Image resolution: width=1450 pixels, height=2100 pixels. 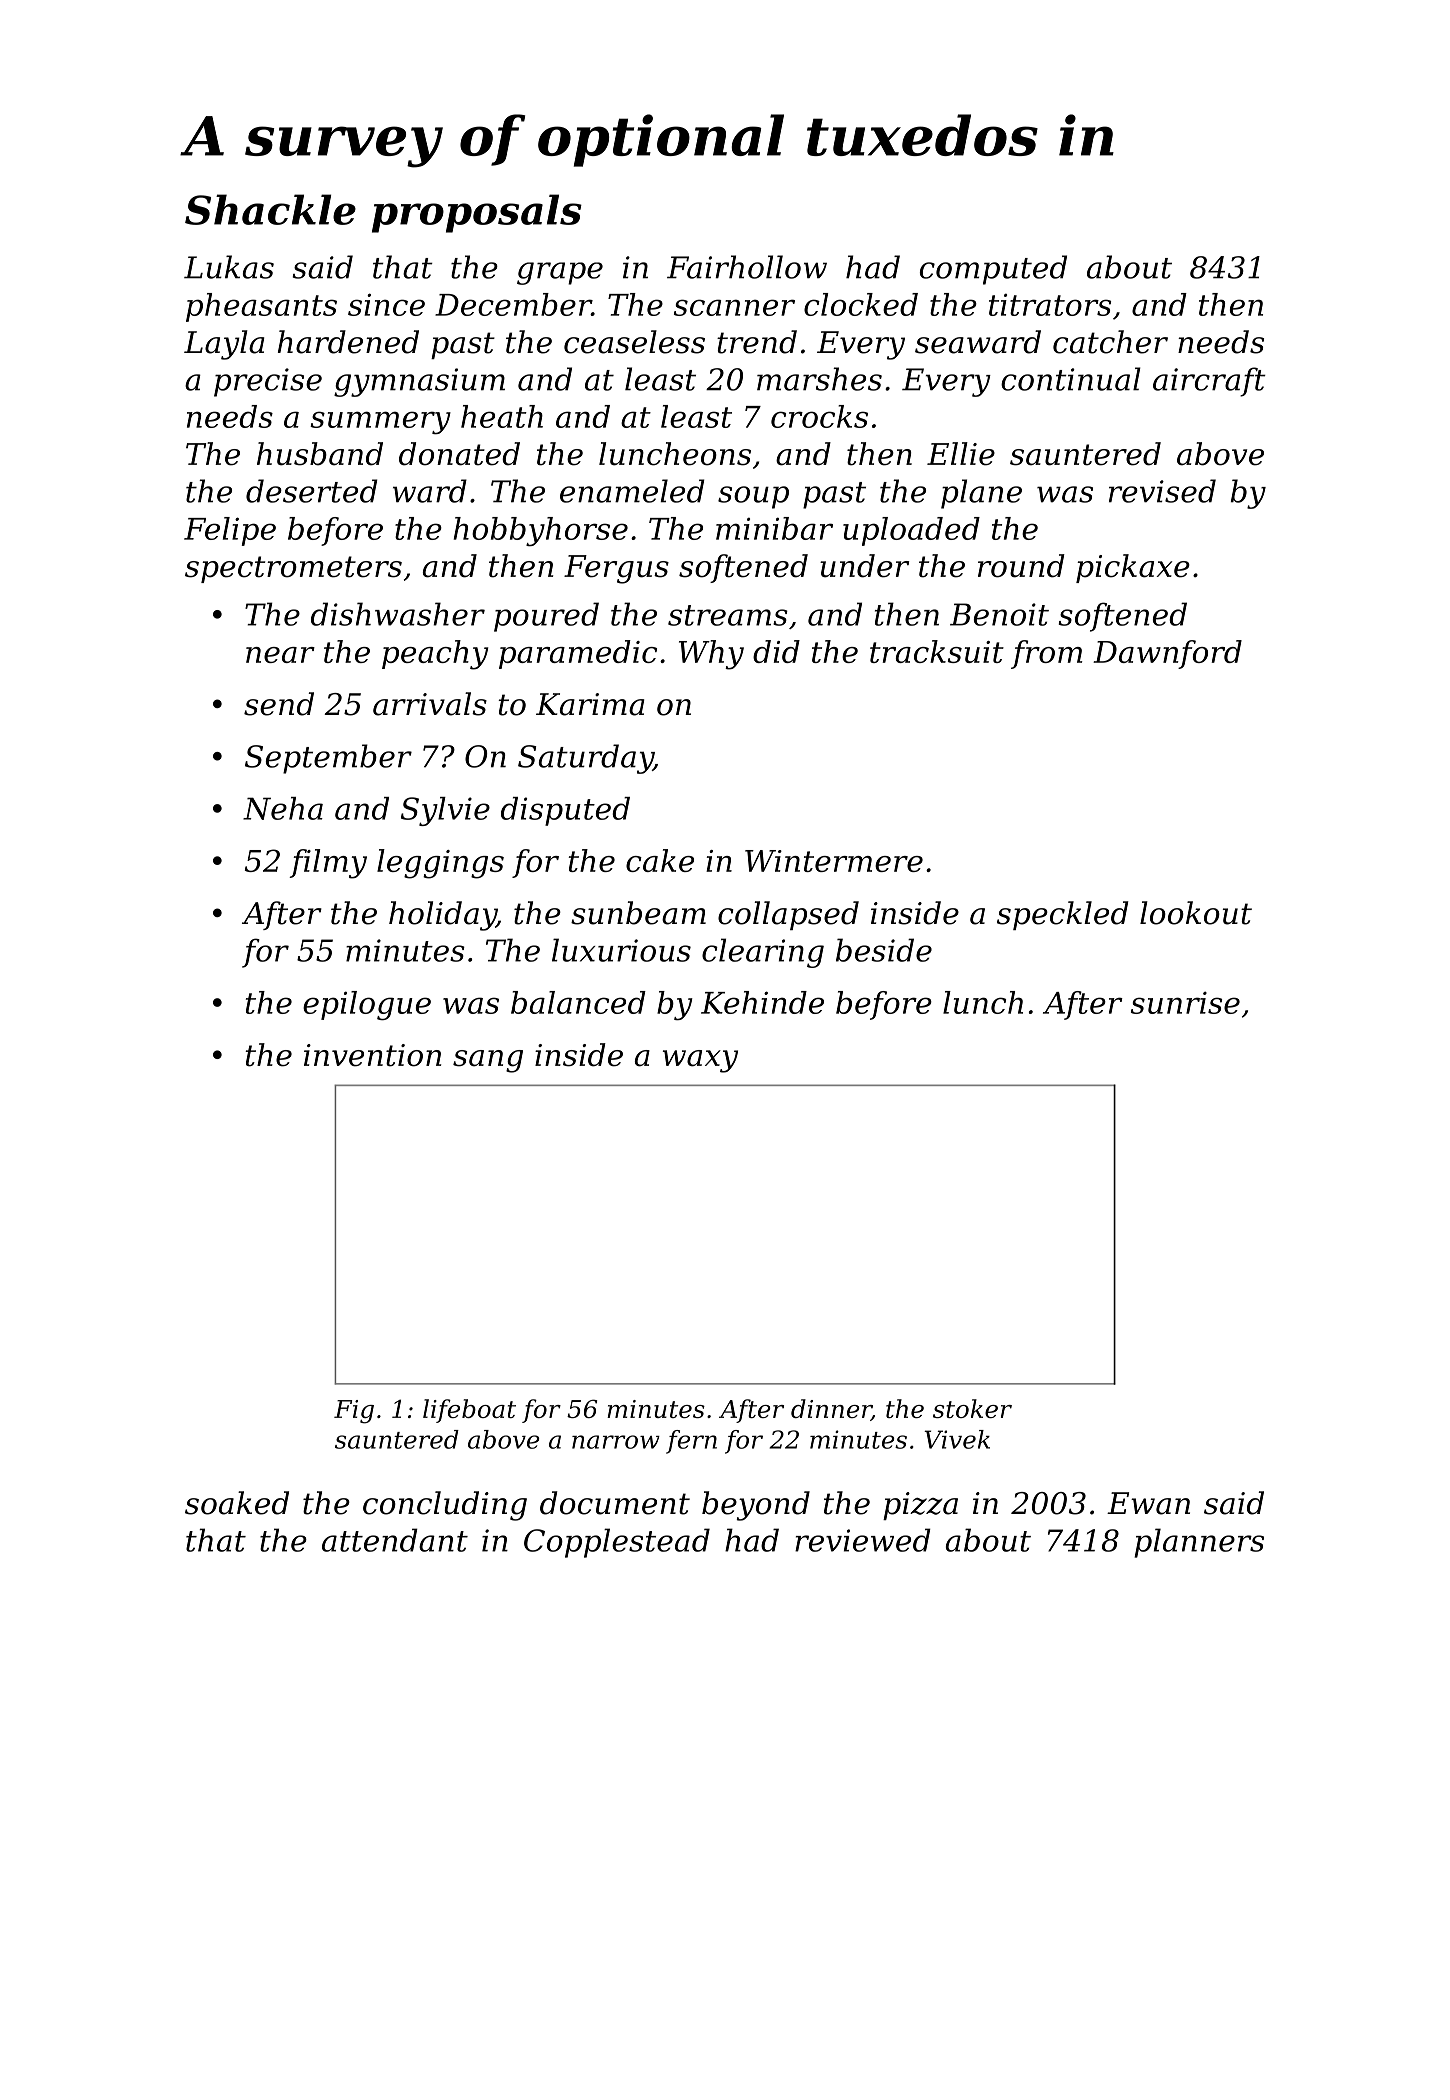 What do you see at coordinates (320, 454) in the screenshot?
I see `husband` at bounding box center [320, 454].
